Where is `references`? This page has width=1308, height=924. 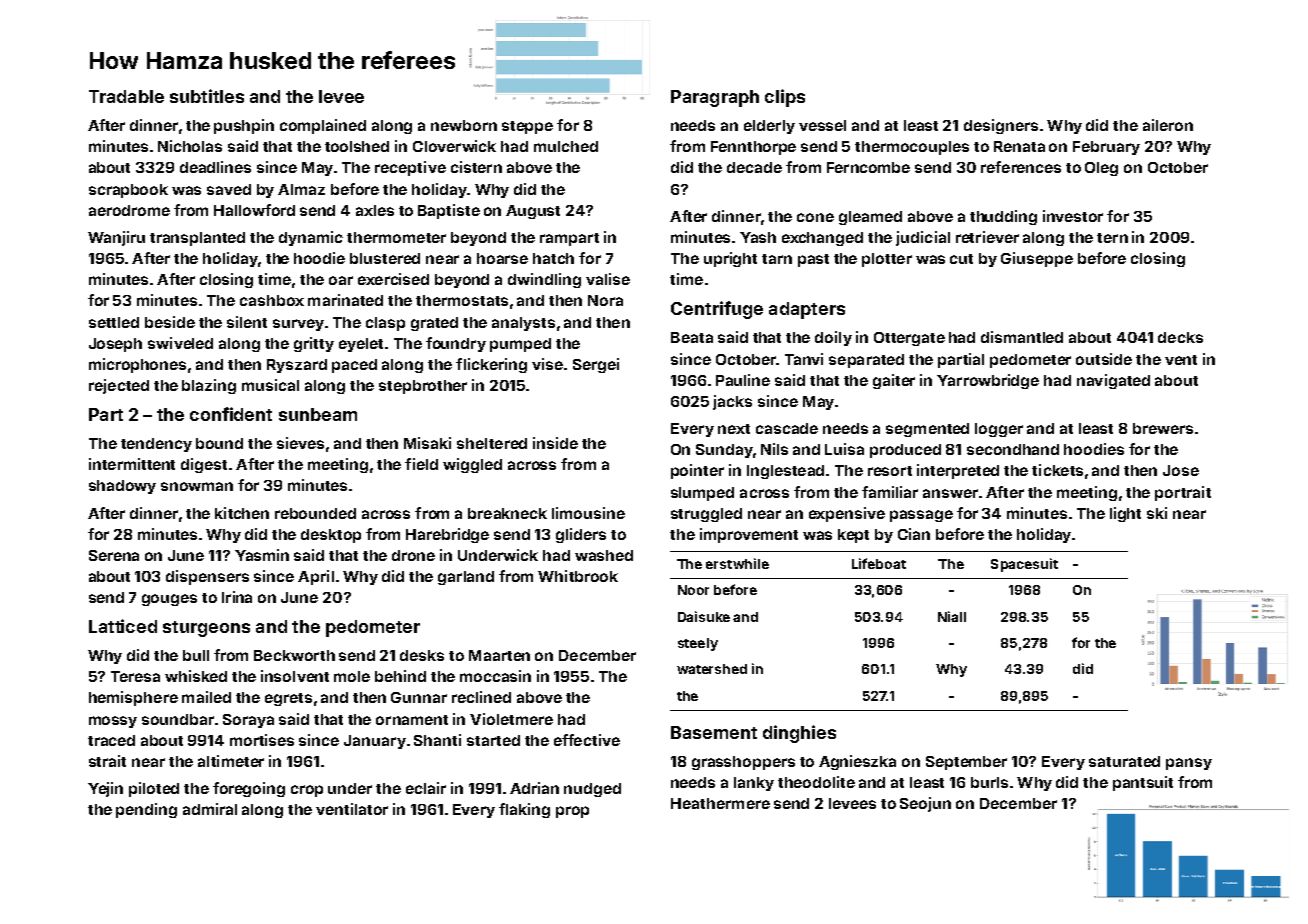
references is located at coordinates (1021, 167).
